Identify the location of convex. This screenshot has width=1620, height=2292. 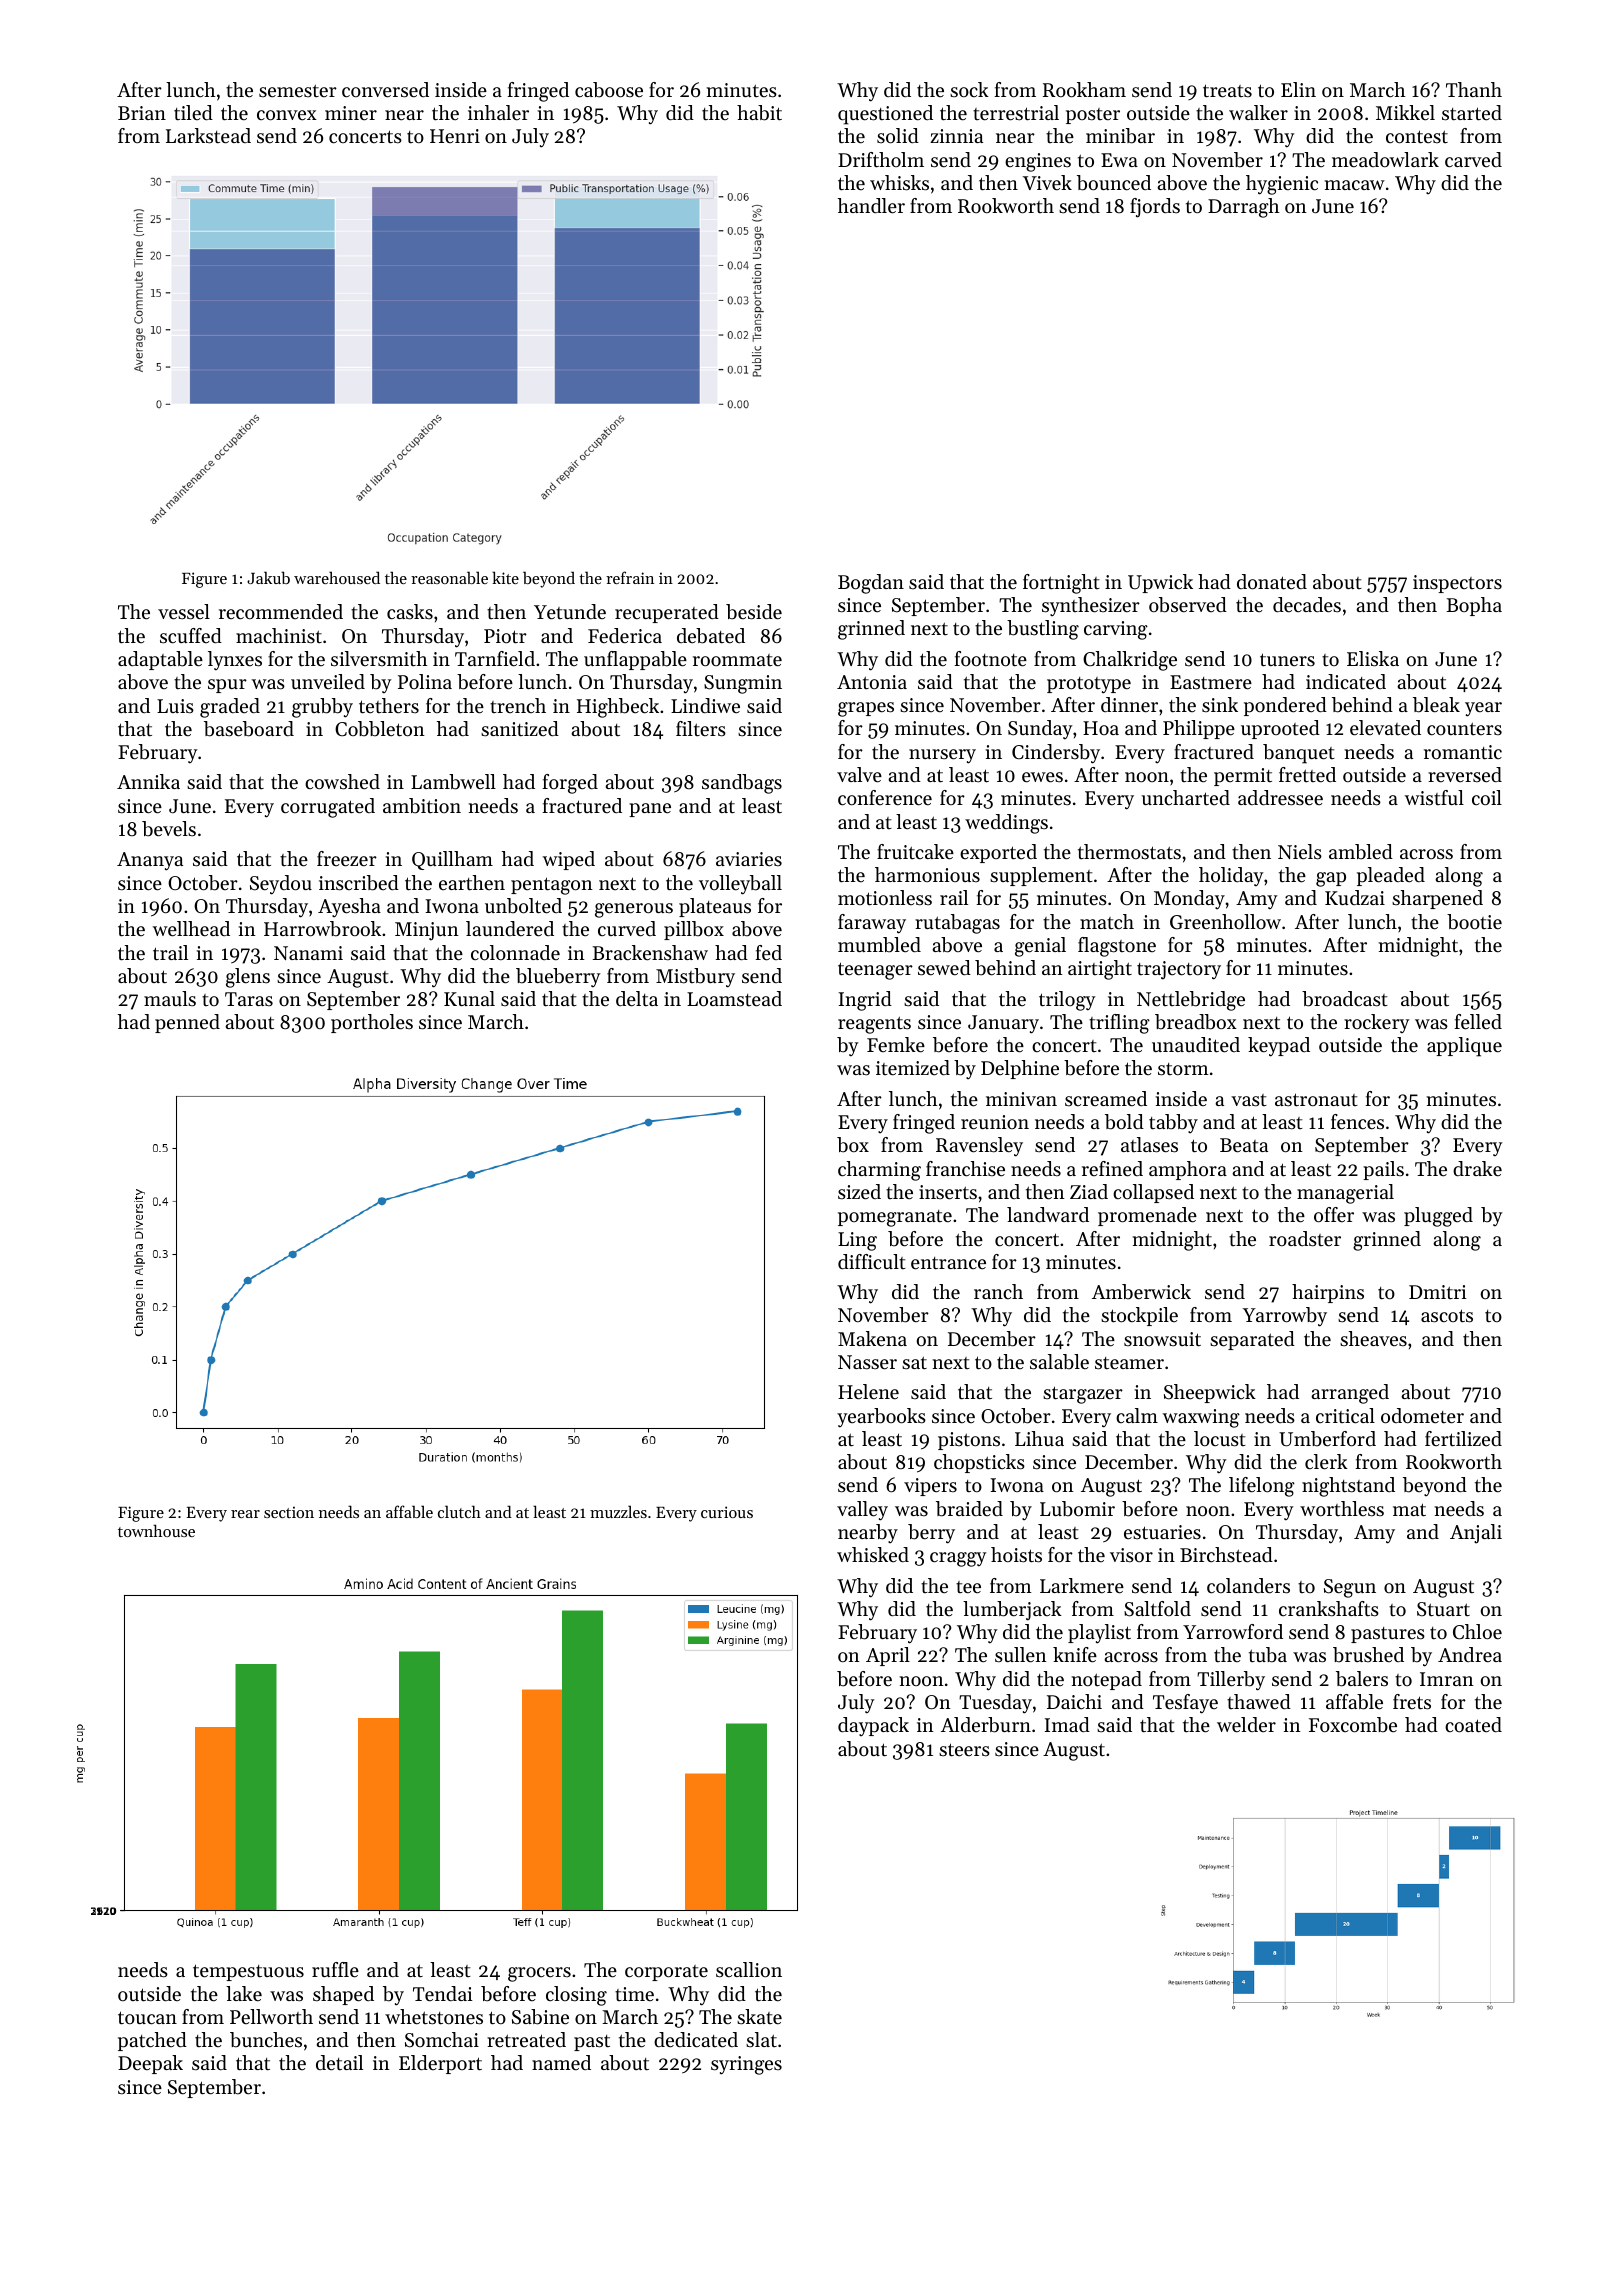
(287, 115).
